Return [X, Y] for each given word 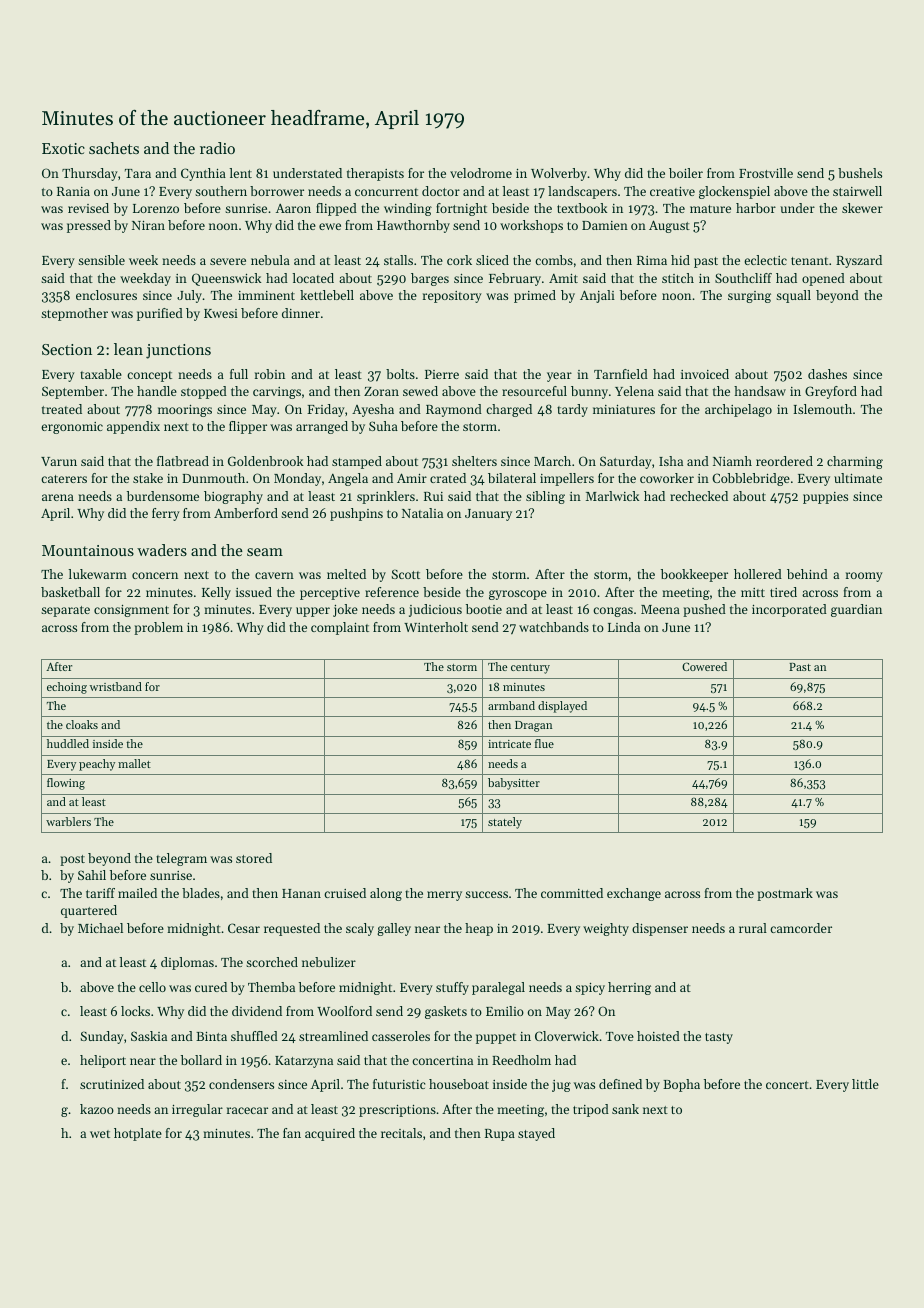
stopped [204, 392]
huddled [68, 743]
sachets [114, 148]
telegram [181, 859]
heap [479, 929]
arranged [322, 427]
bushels [860, 173]
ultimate [858, 478]
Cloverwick [567, 1036]
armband [511, 705]
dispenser [660, 929]
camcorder [801, 928]
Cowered [704, 666]
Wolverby [559, 174]
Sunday [102, 1037]
